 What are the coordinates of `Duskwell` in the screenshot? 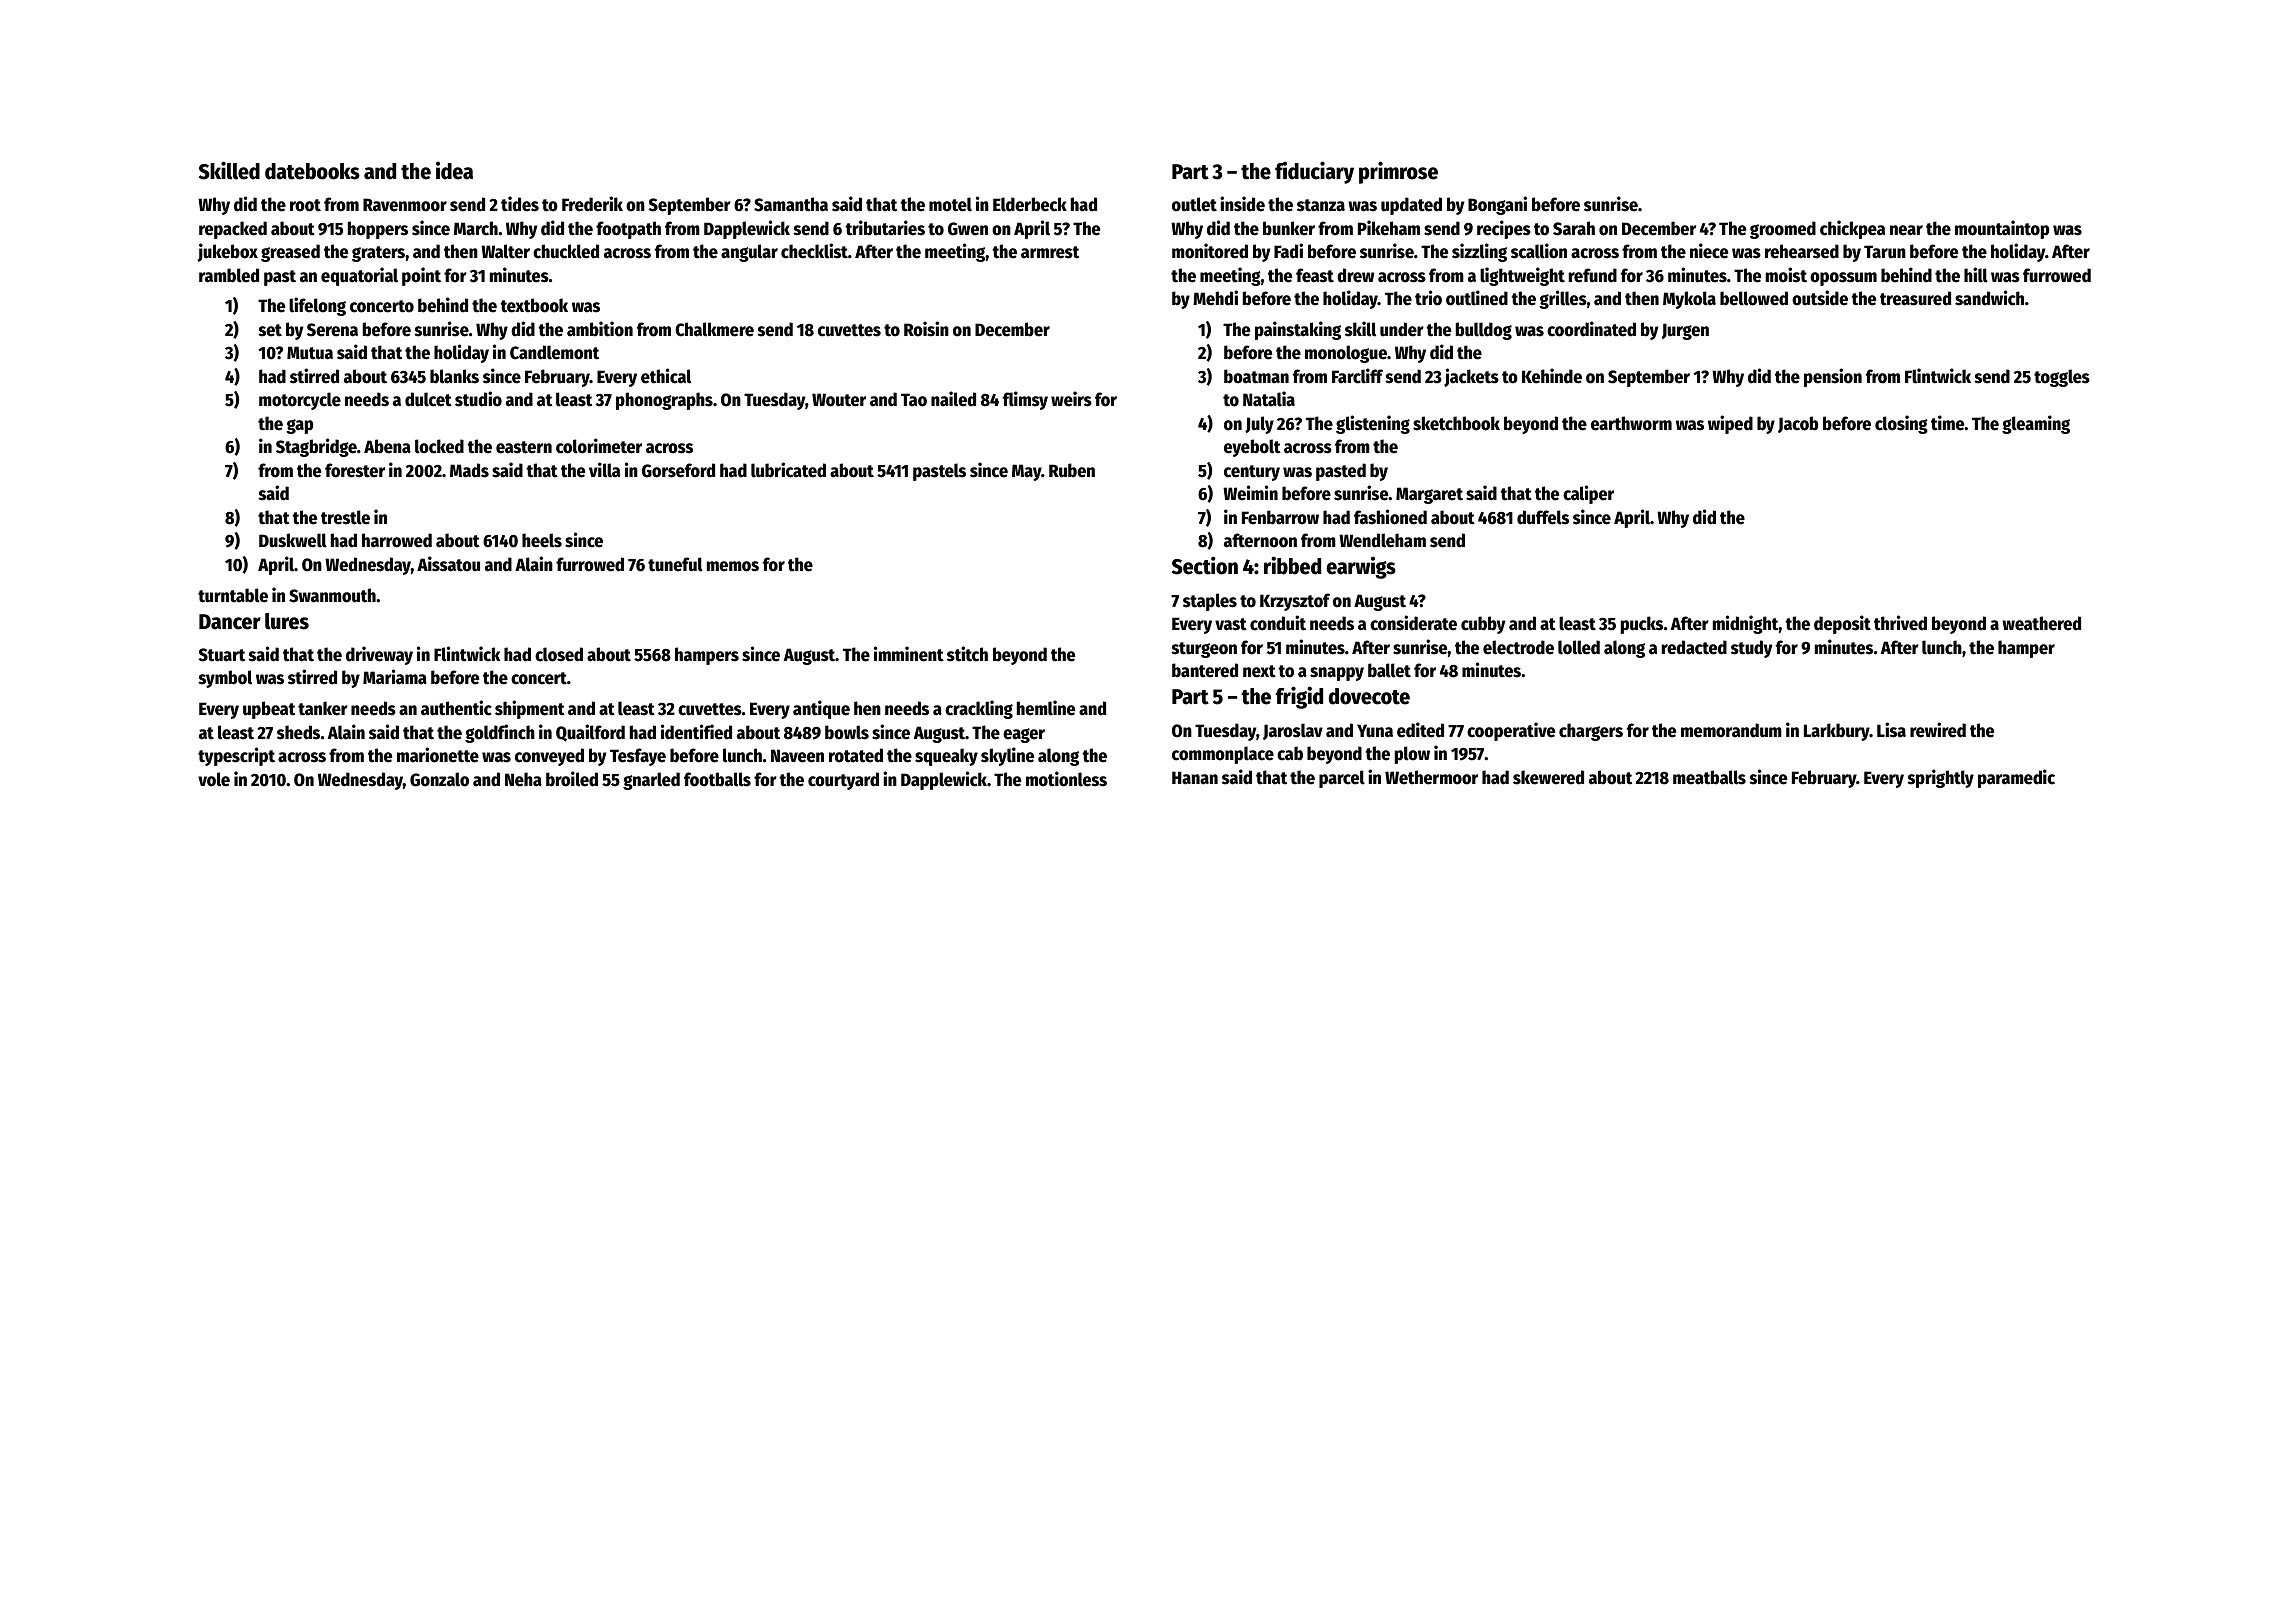 It's located at (293, 540).
